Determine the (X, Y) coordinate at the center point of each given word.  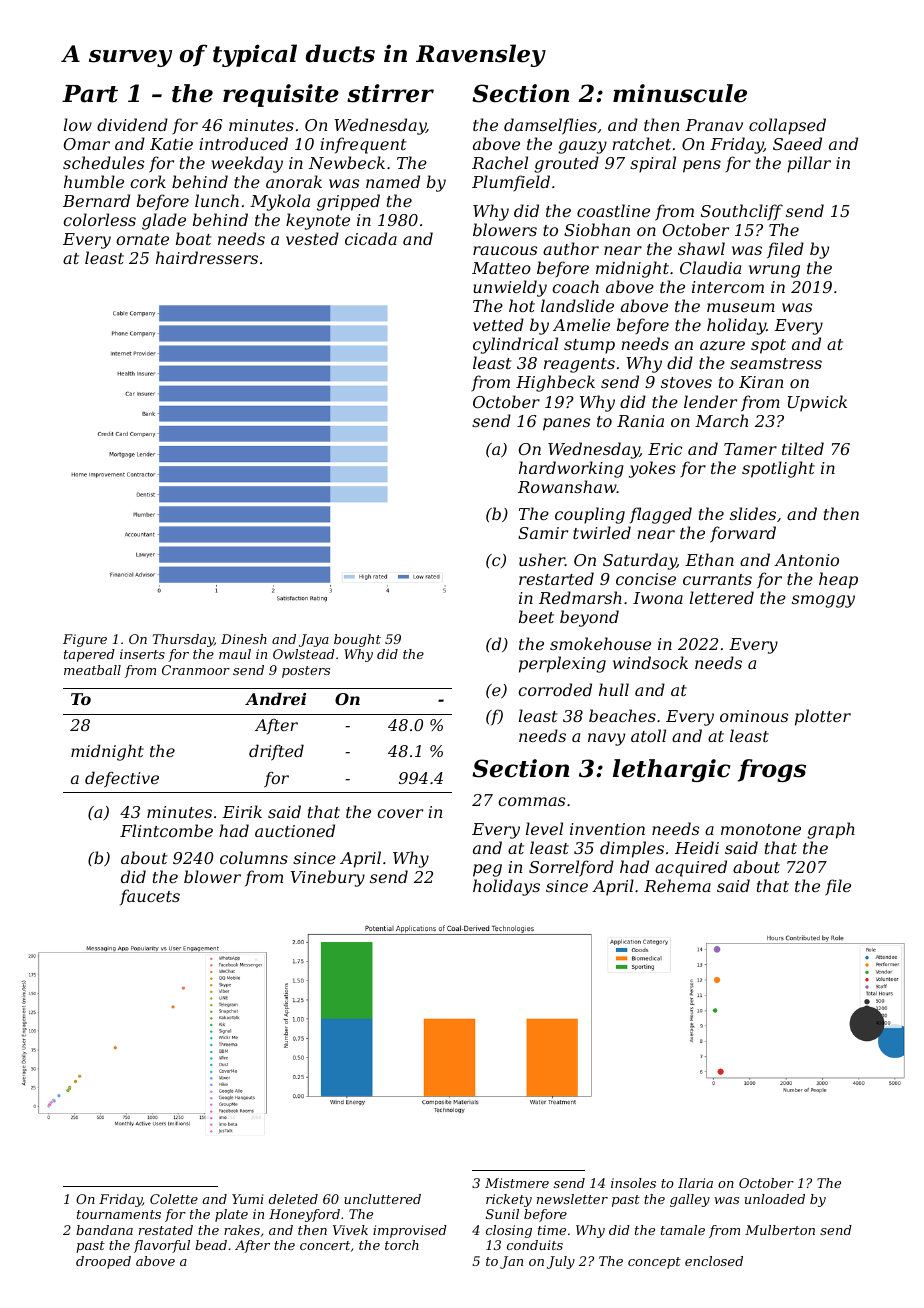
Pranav (714, 125)
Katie (171, 144)
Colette (174, 1199)
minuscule (680, 93)
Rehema (677, 885)
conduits (535, 1245)
